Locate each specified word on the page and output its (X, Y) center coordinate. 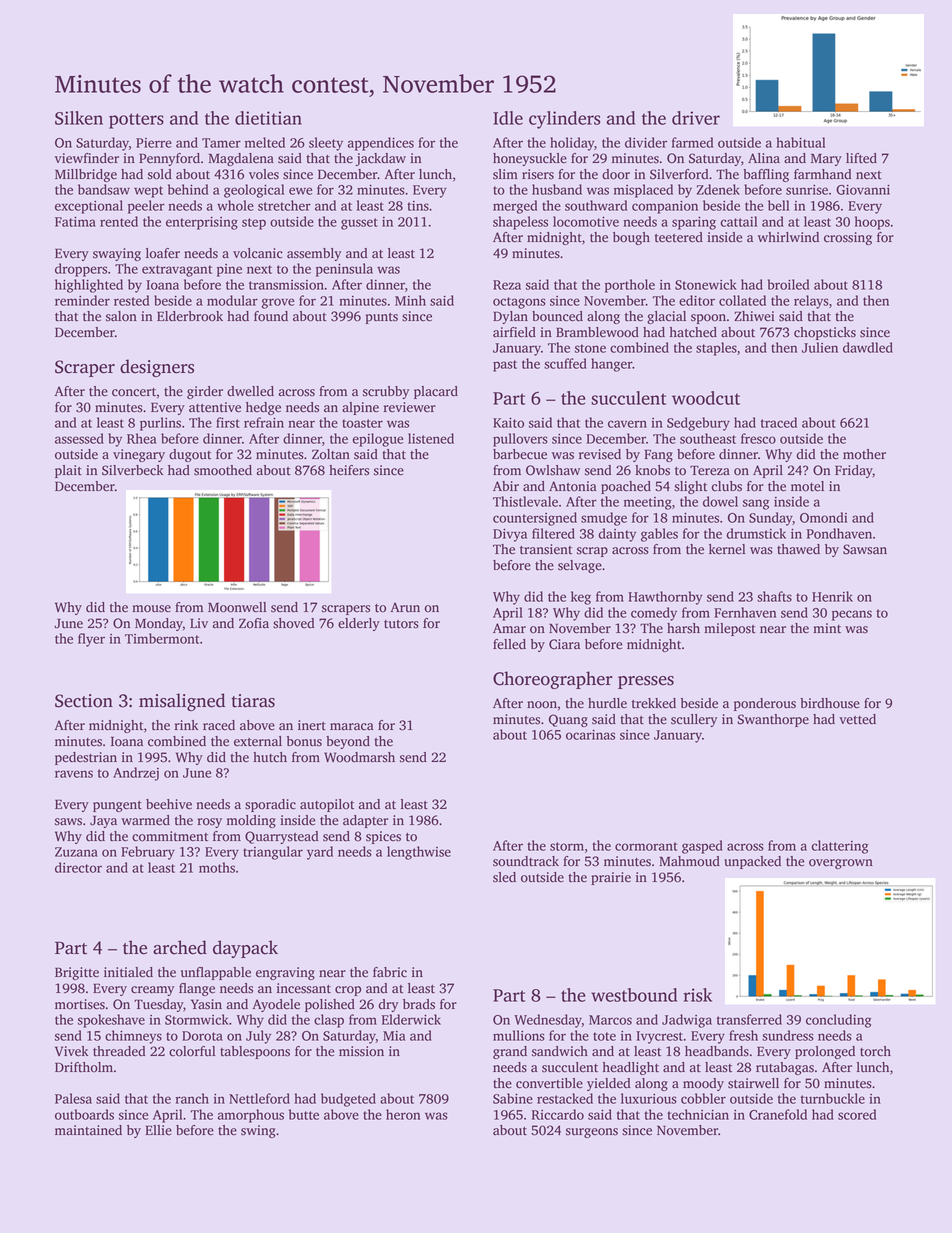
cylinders (565, 120)
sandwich (560, 1051)
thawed (798, 549)
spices (383, 837)
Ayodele (276, 1005)
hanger (612, 365)
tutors (401, 624)
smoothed (223, 470)
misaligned (182, 702)
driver (696, 118)
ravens (74, 774)
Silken (79, 118)
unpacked (752, 862)
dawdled (868, 347)
